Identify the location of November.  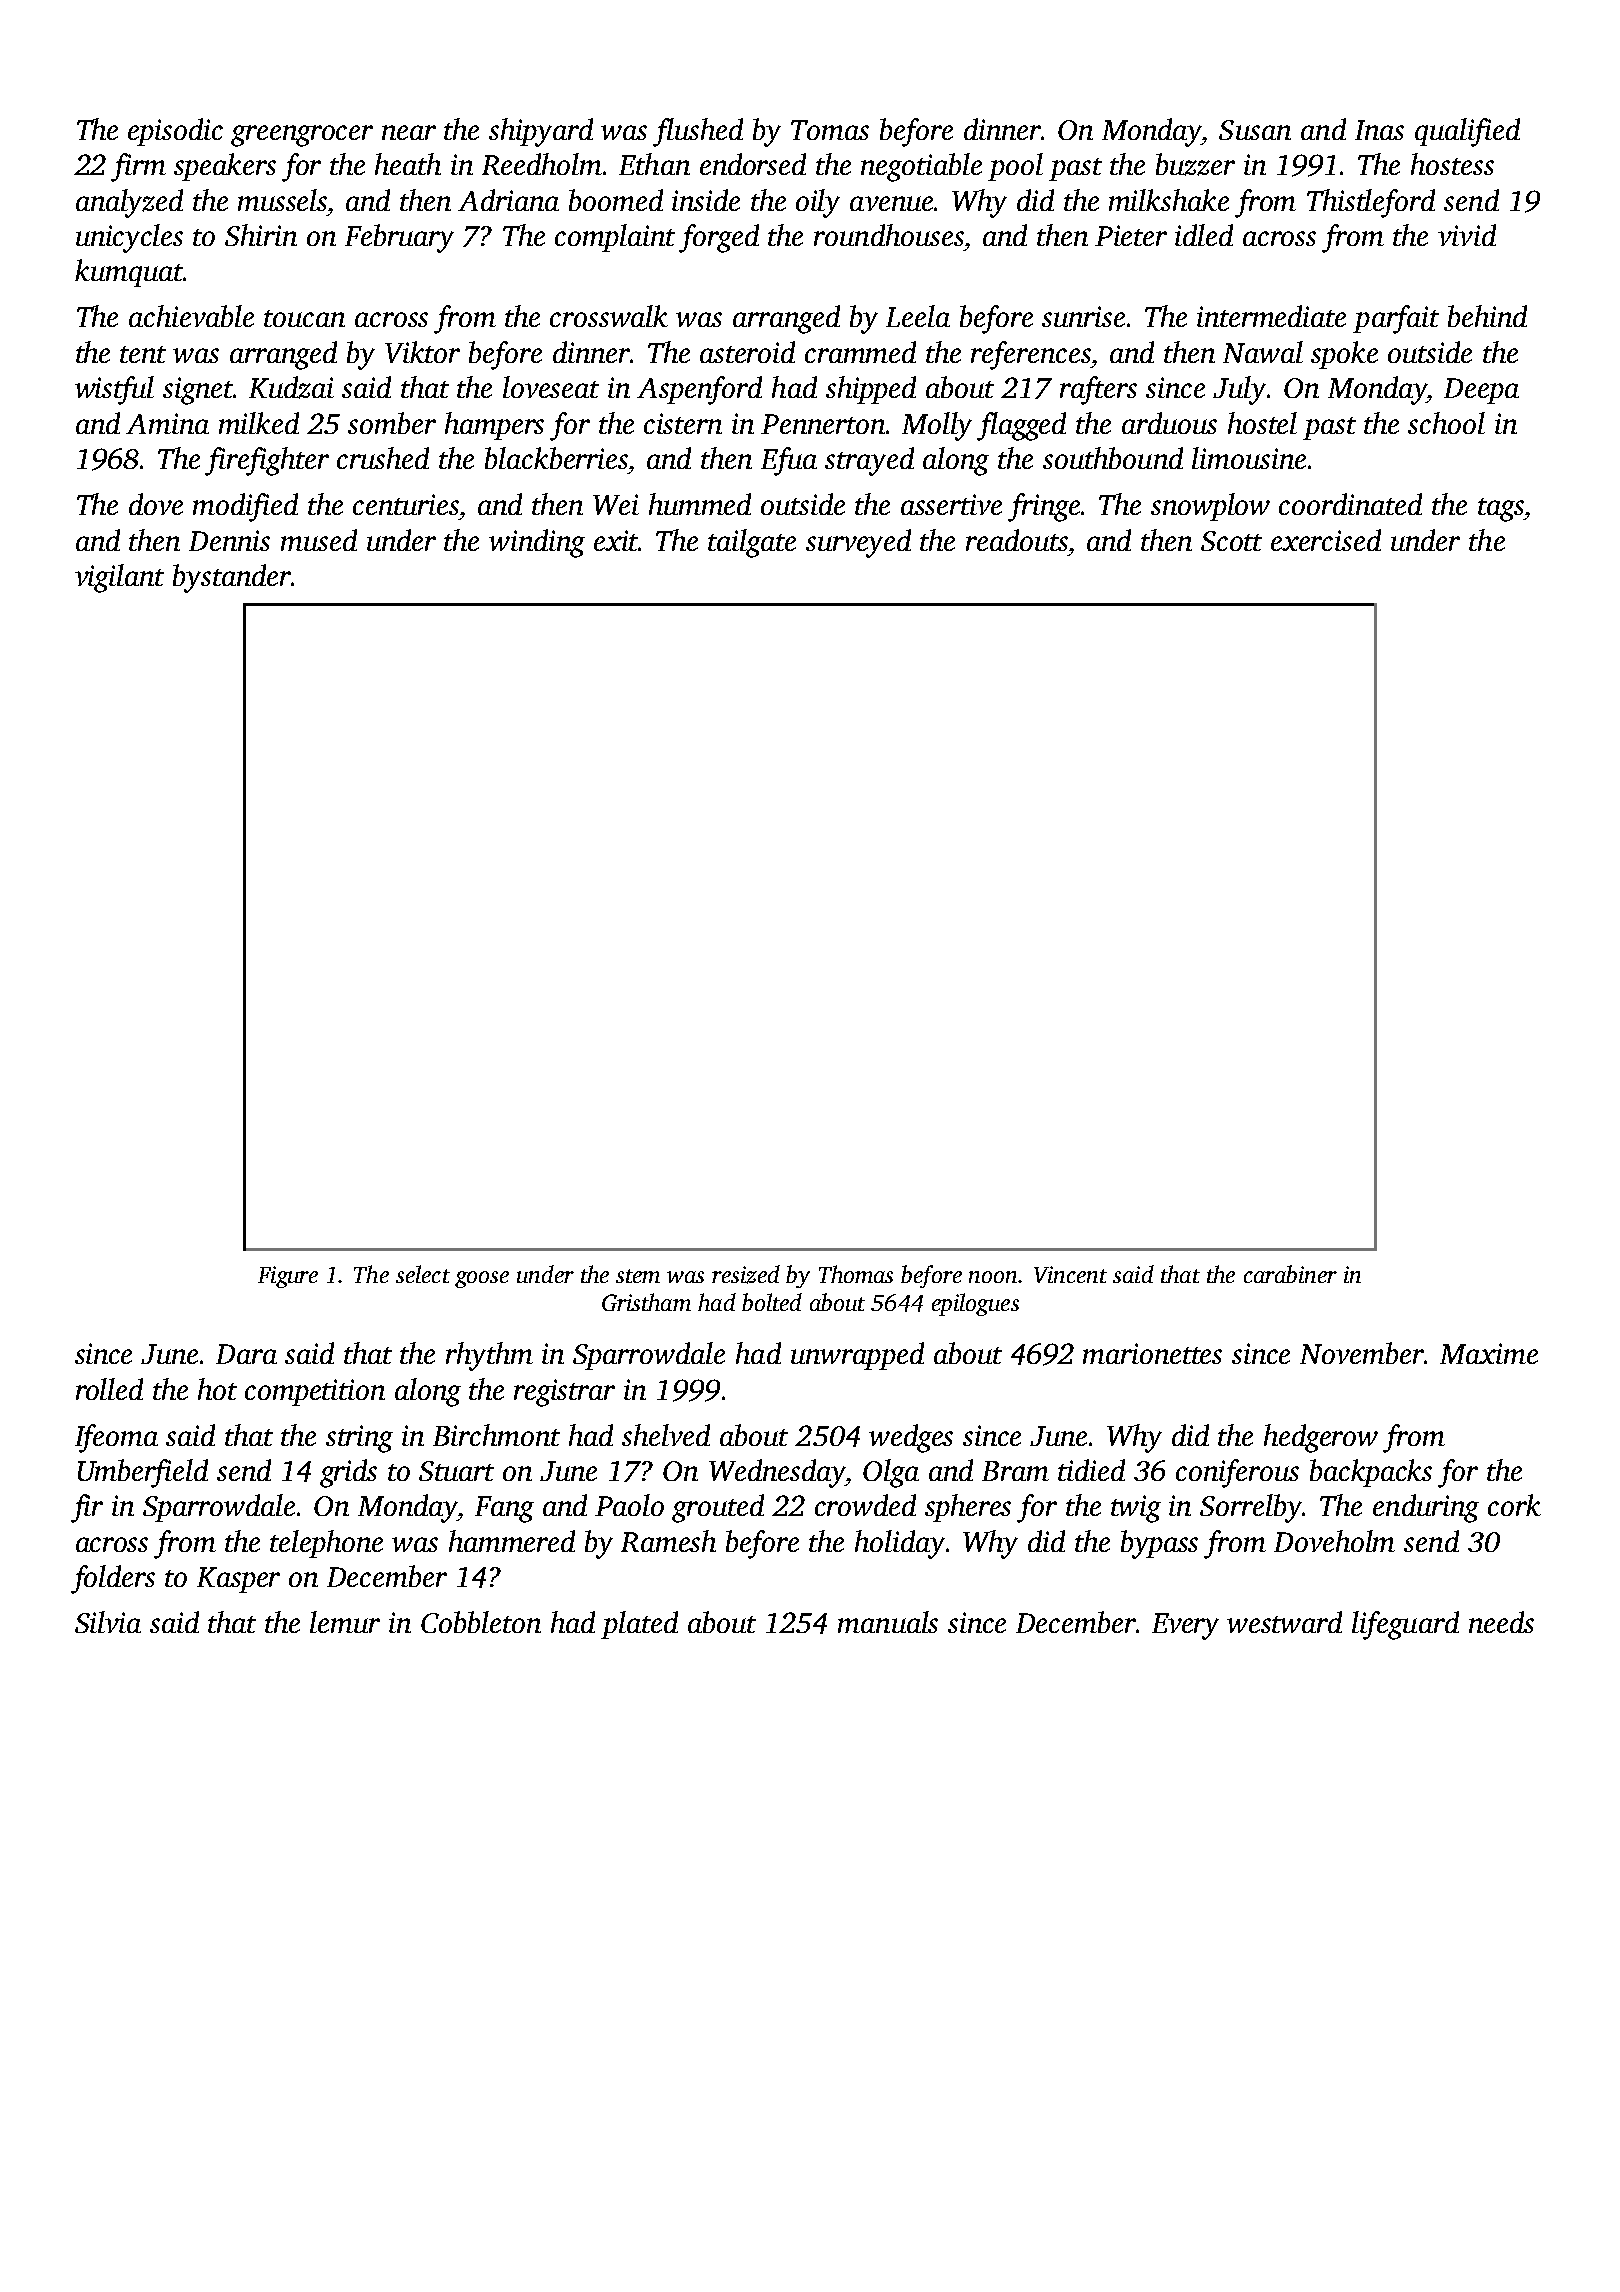
(1362, 1353).
